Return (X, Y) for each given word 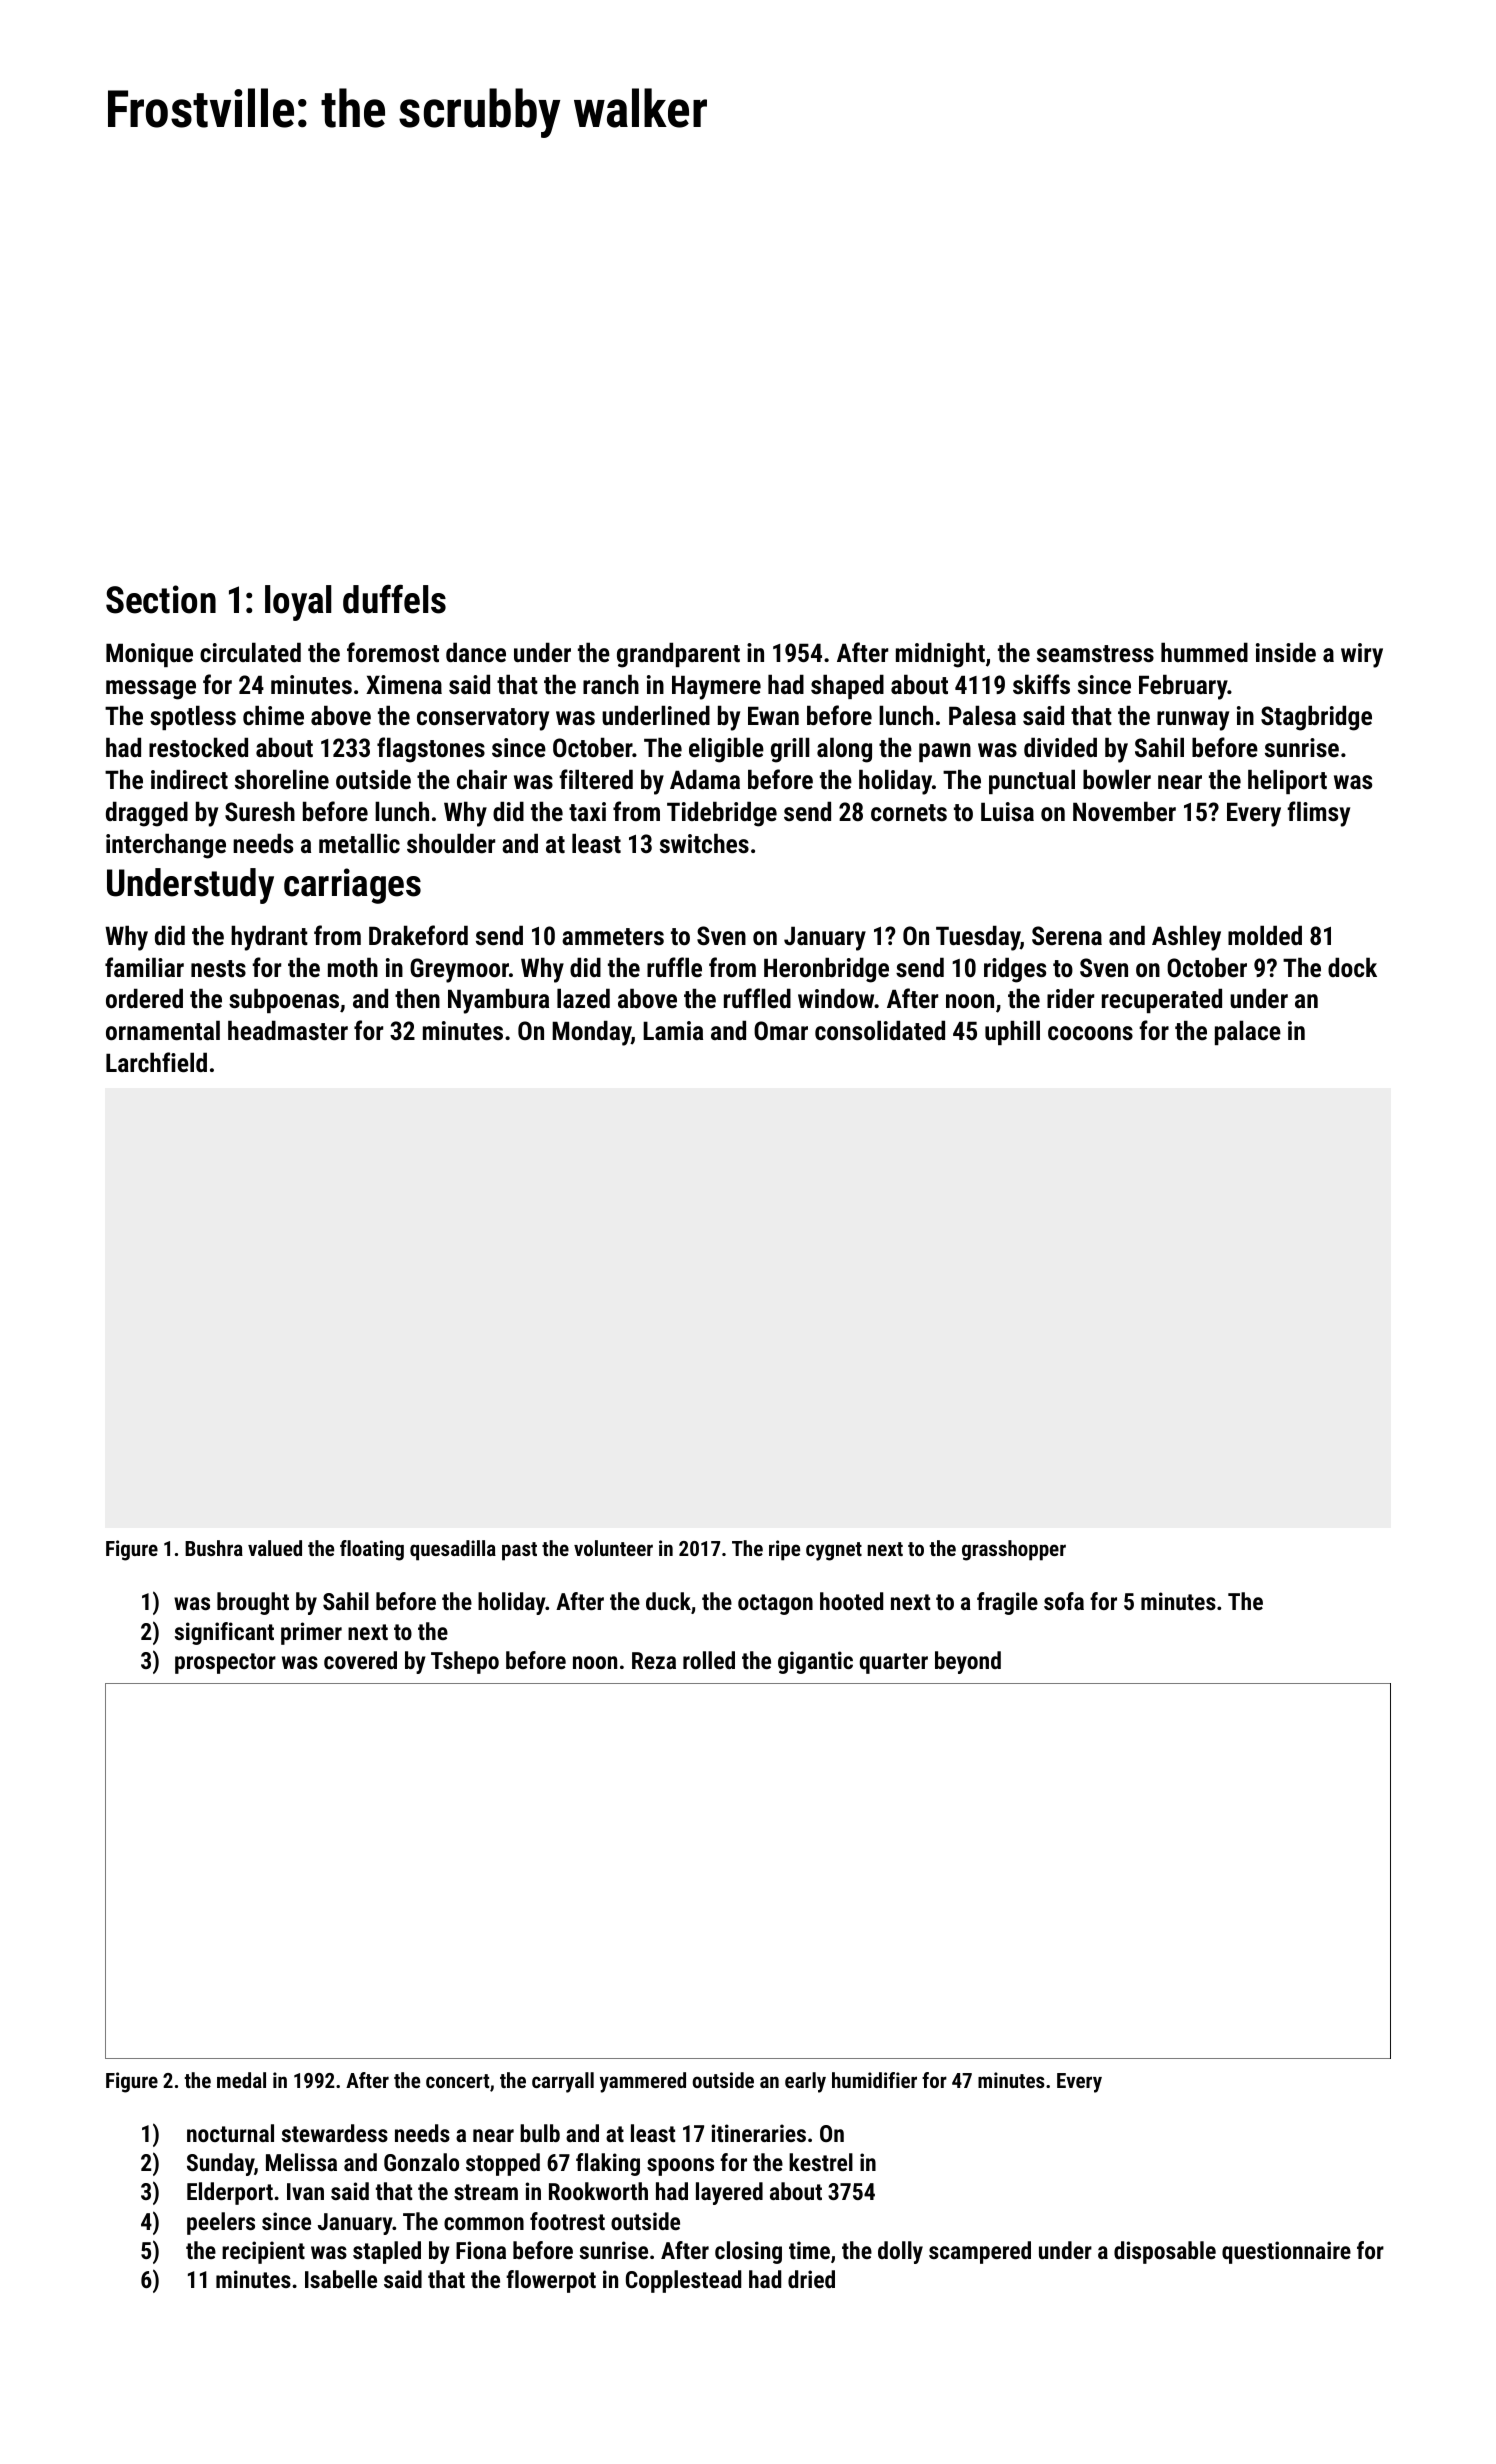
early (805, 2082)
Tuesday (978, 938)
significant (224, 1633)
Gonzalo (421, 2162)
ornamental (163, 1030)
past (519, 1551)
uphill (1012, 1032)
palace (1248, 1032)
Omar (781, 1030)
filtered (596, 779)
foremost (393, 652)
